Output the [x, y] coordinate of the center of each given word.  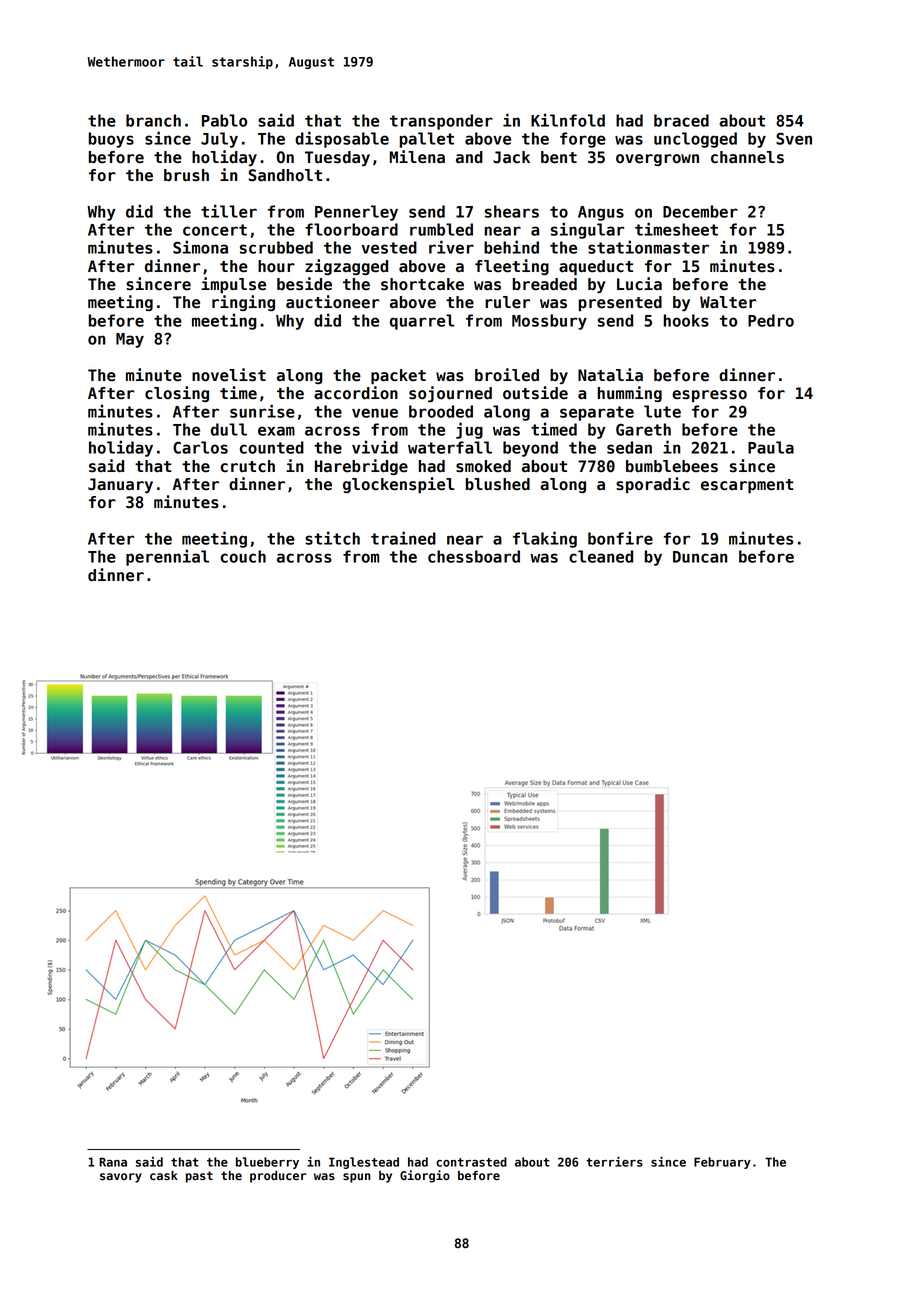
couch [243, 556]
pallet [427, 140]
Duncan [700, 557]
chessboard [474, 556]
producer [278, 1177]
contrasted [471, 1162]
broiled [507, 375]
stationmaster [648, 247]
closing [177, 394]
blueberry [267, 1163]
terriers [614, 1162]
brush [186, 175]
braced [681, 120]
